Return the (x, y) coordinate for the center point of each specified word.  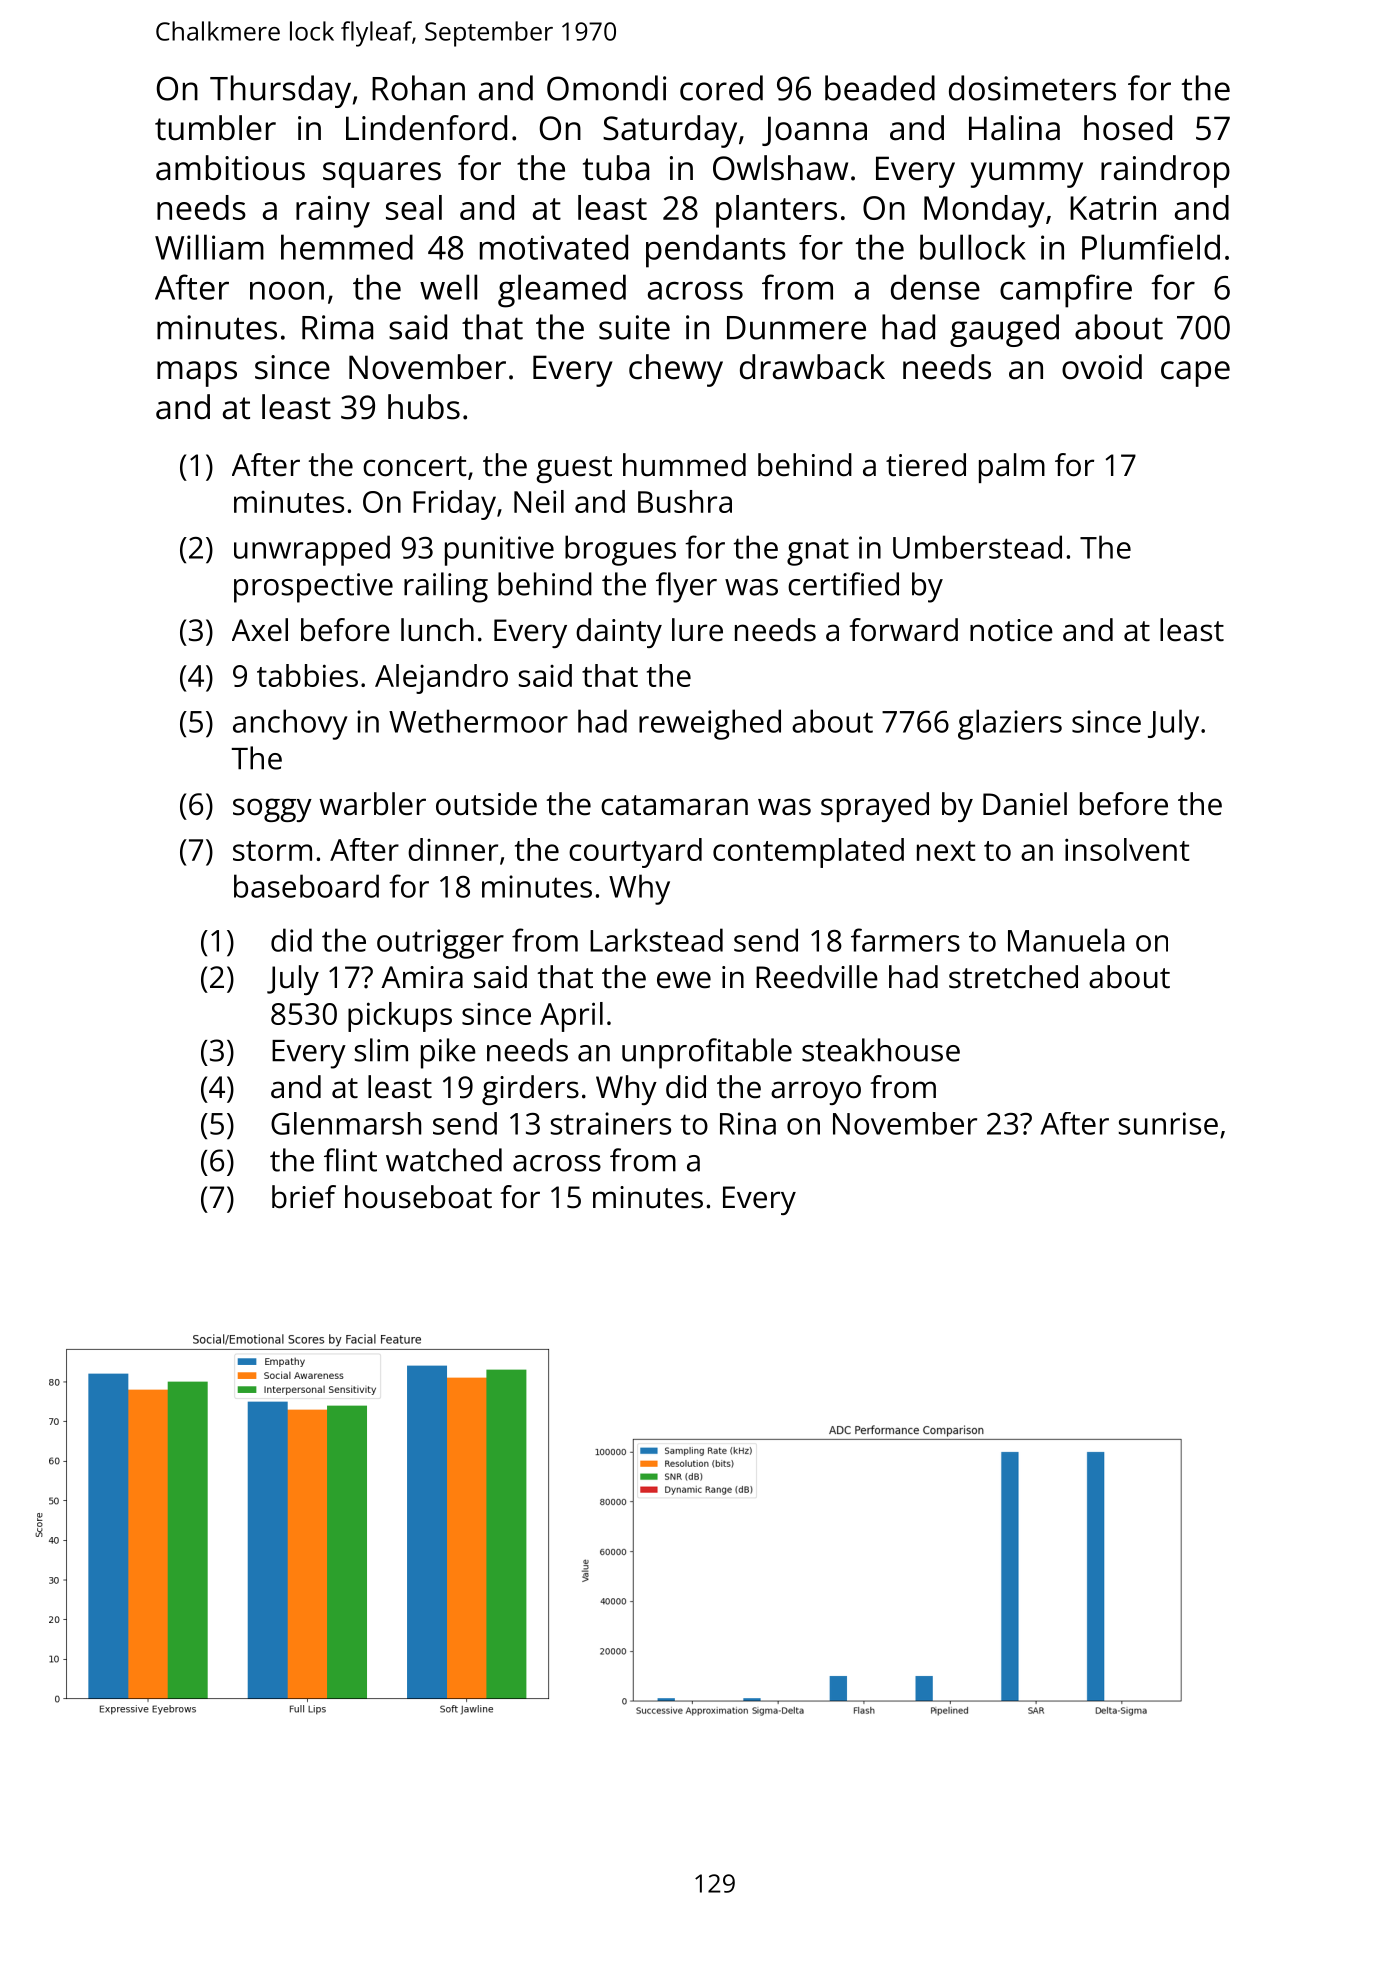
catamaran (674, 805)
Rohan (418, 88)
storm (272, 851)
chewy (676, 370)
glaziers (1010, 724)
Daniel (1025, 804)
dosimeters (1032, 88)
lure (697, 630)
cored (721, 88)
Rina (748, 1123)
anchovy (290, 724)
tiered (926, 465)
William (209, 247)
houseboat (418, 1197)
